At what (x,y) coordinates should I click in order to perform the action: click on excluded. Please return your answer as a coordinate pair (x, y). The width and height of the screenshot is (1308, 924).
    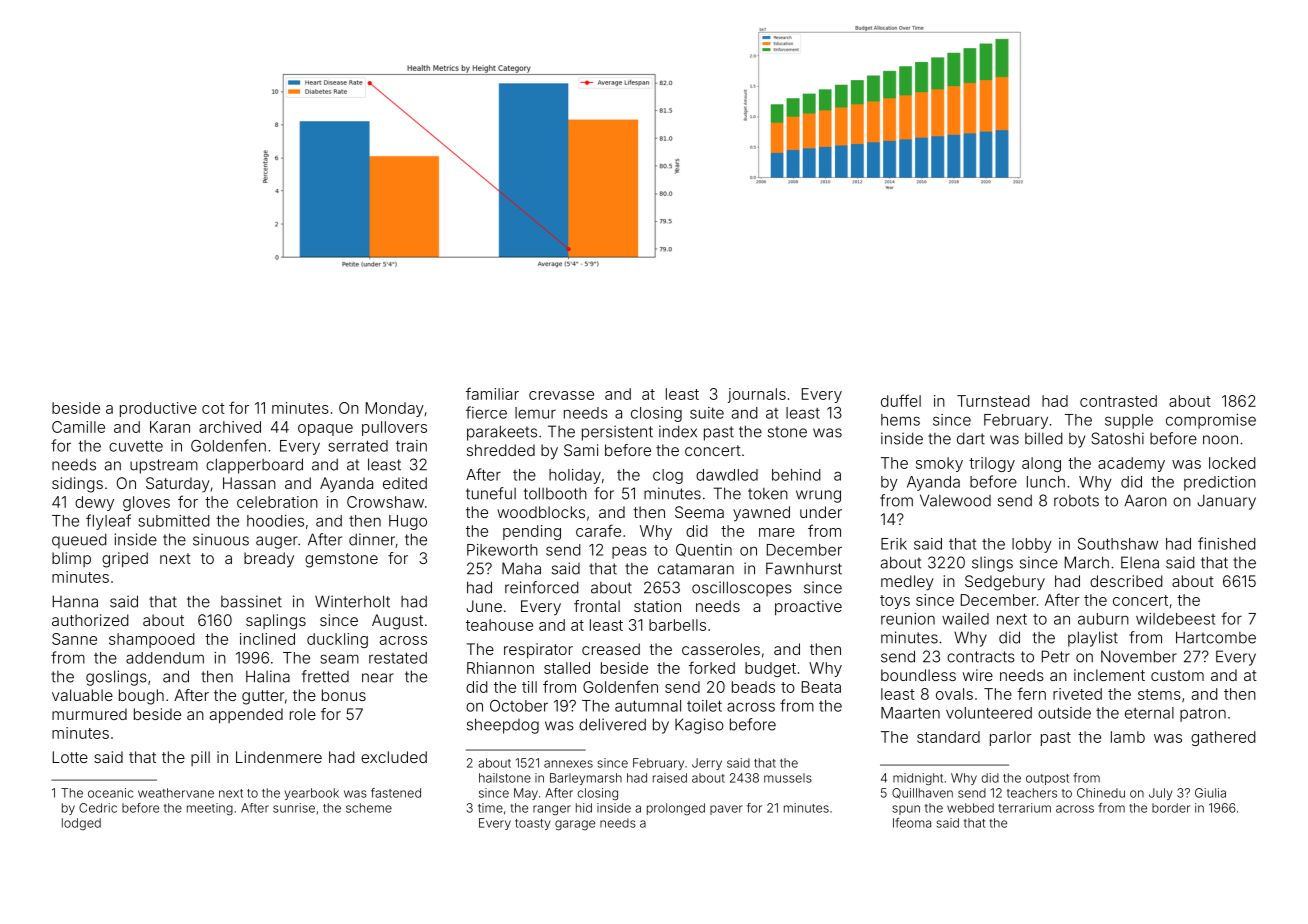
    Looking at the image, I should click on (394, 757).
